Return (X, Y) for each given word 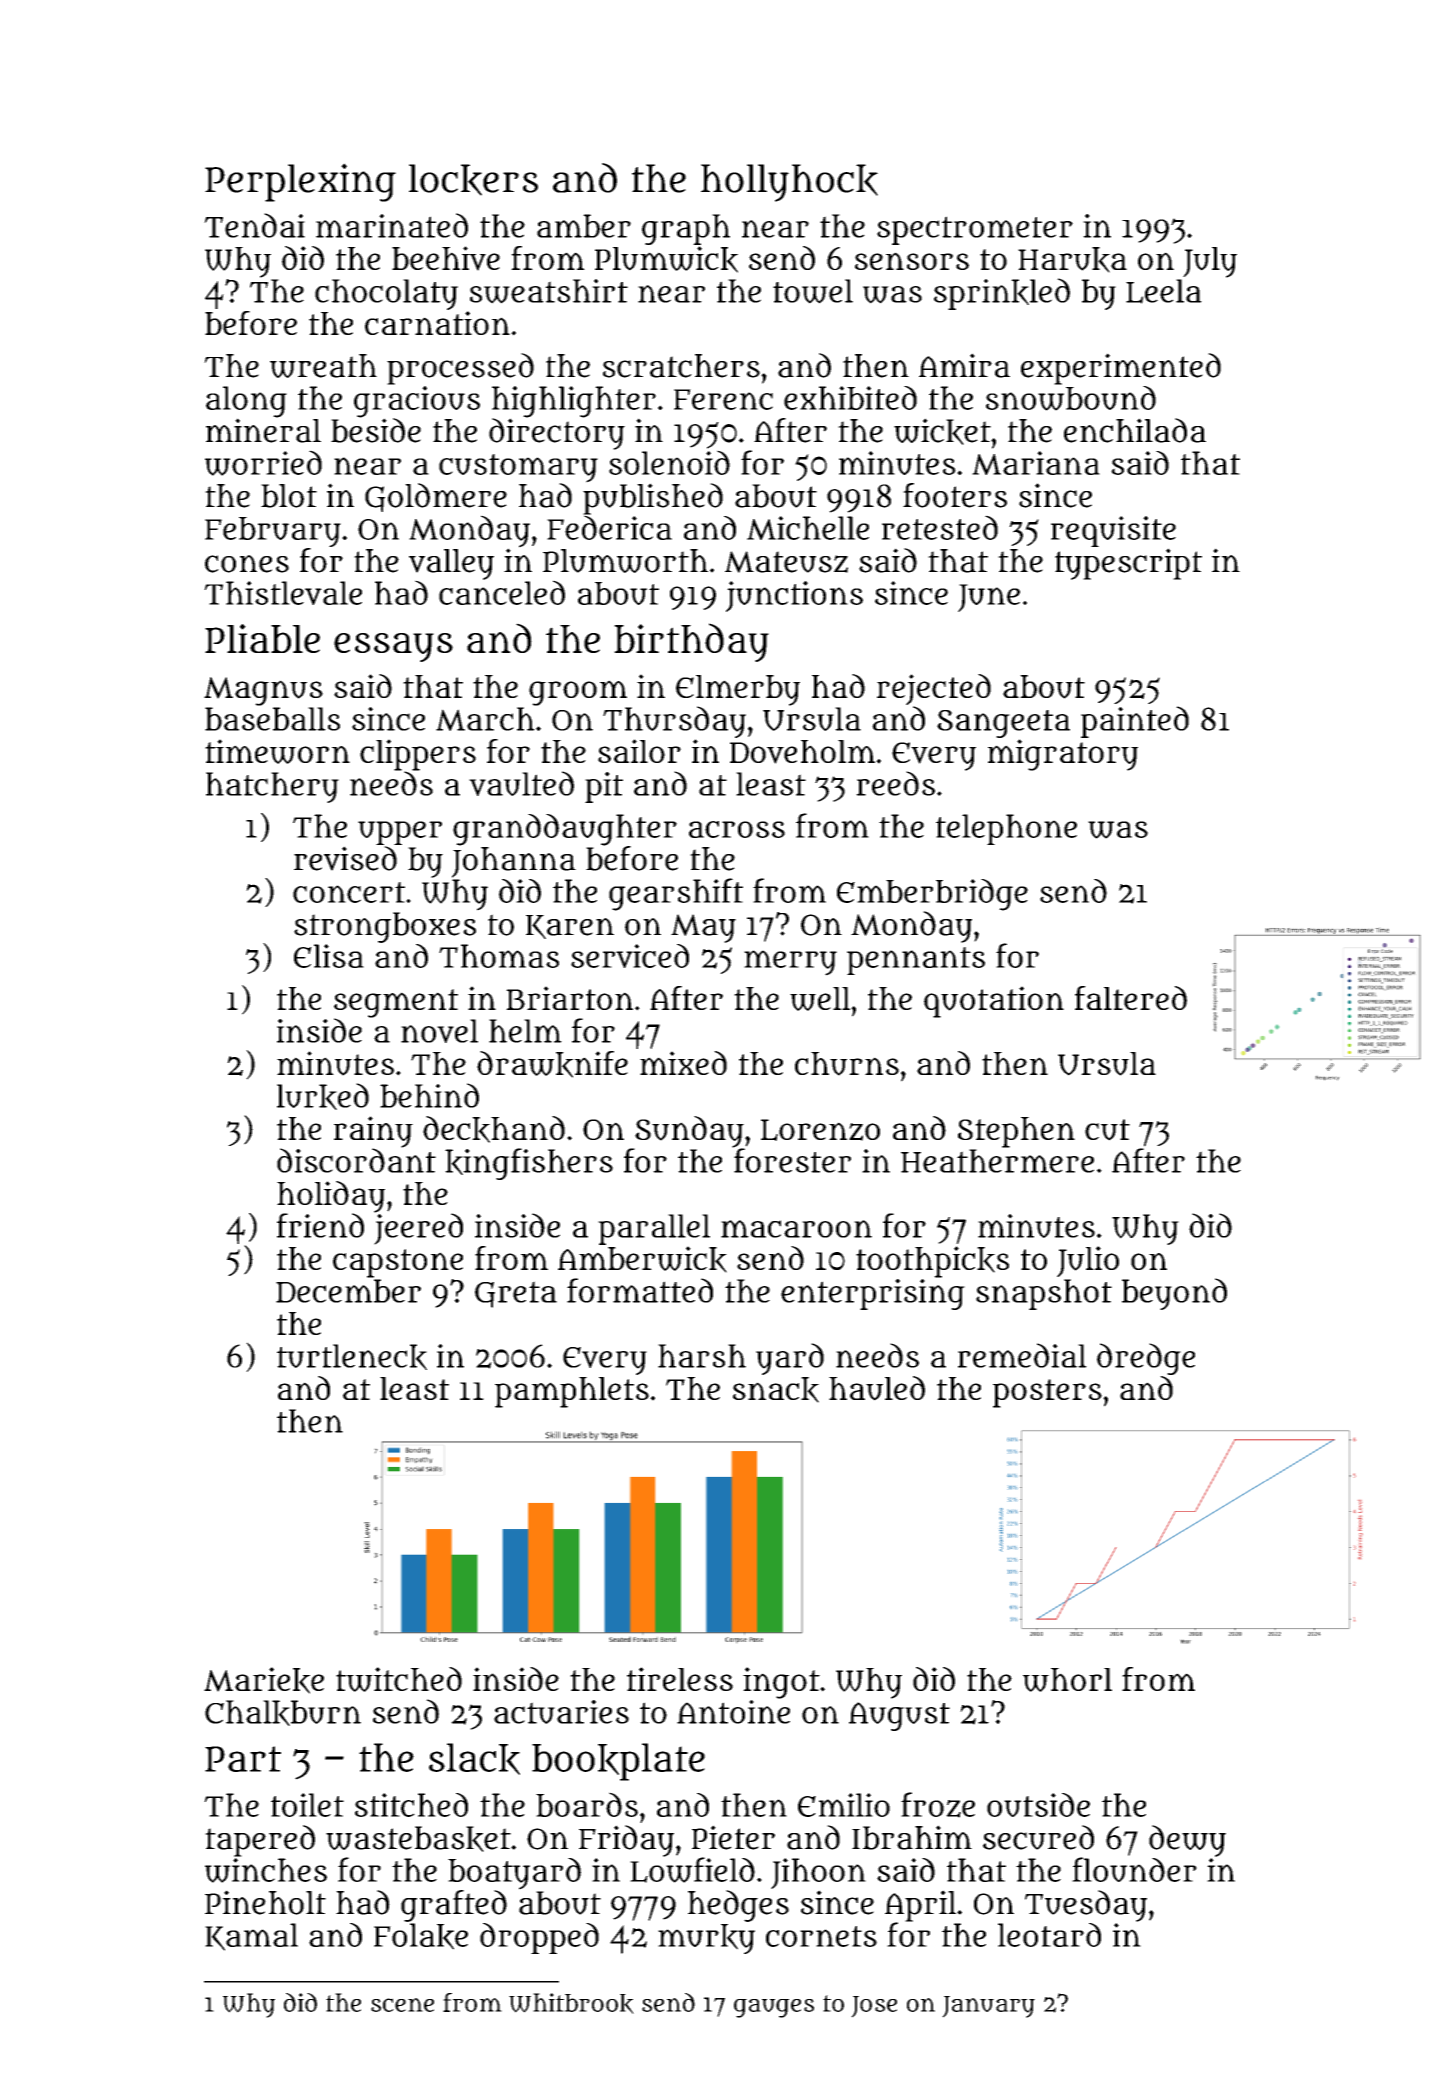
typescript (1128, 564)
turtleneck (352, 1357)
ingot (781, 1683)
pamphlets (572, 1392)
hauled (877, 1388)
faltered (1131, 998)
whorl (1067, 1680)
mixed (683, 1063)
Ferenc (723, 399)
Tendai (254, 225)
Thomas (499, 956)
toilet (307, 1805)
